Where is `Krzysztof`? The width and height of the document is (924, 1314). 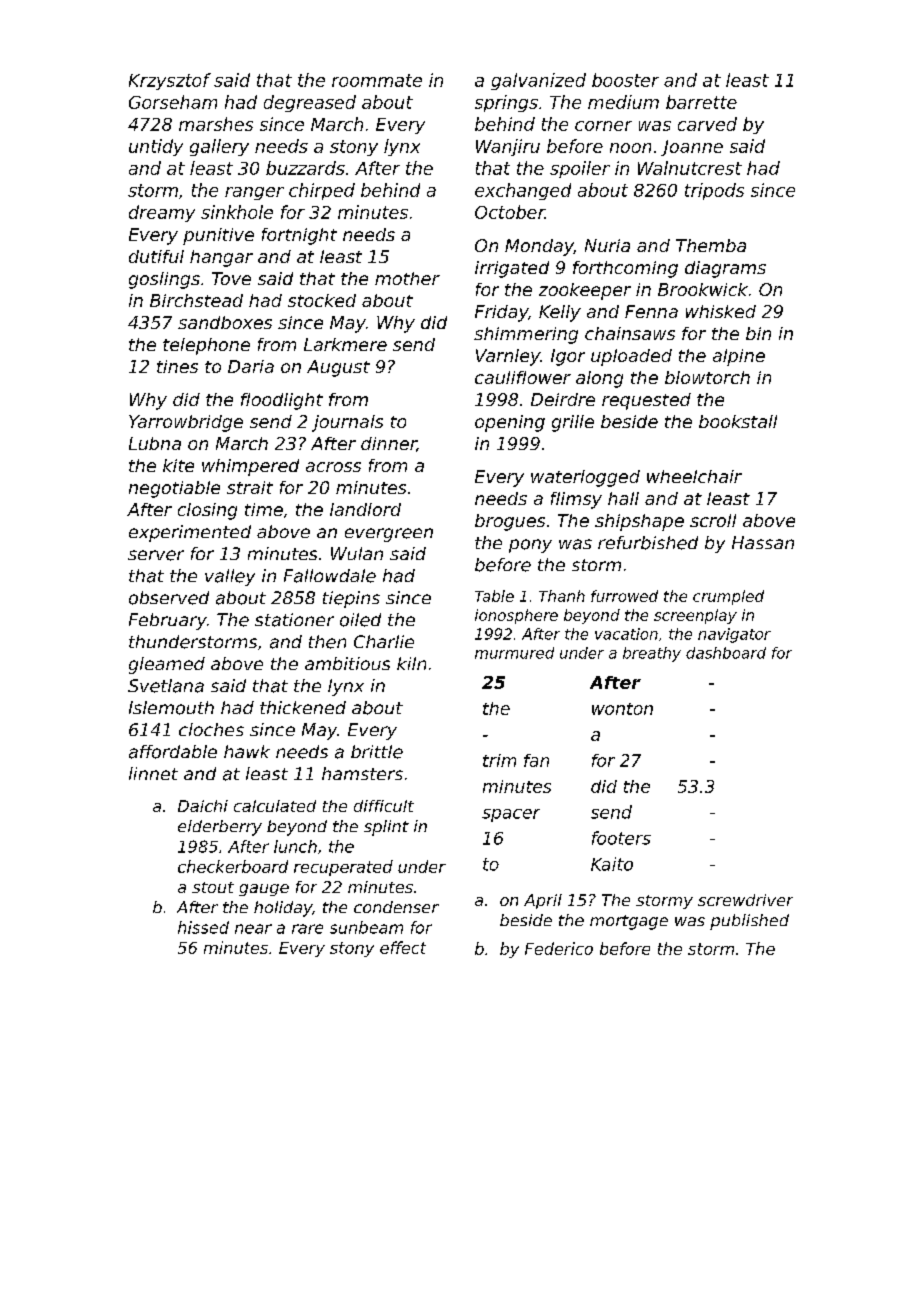 Krzysztof is located at coordinates (170, 81).
